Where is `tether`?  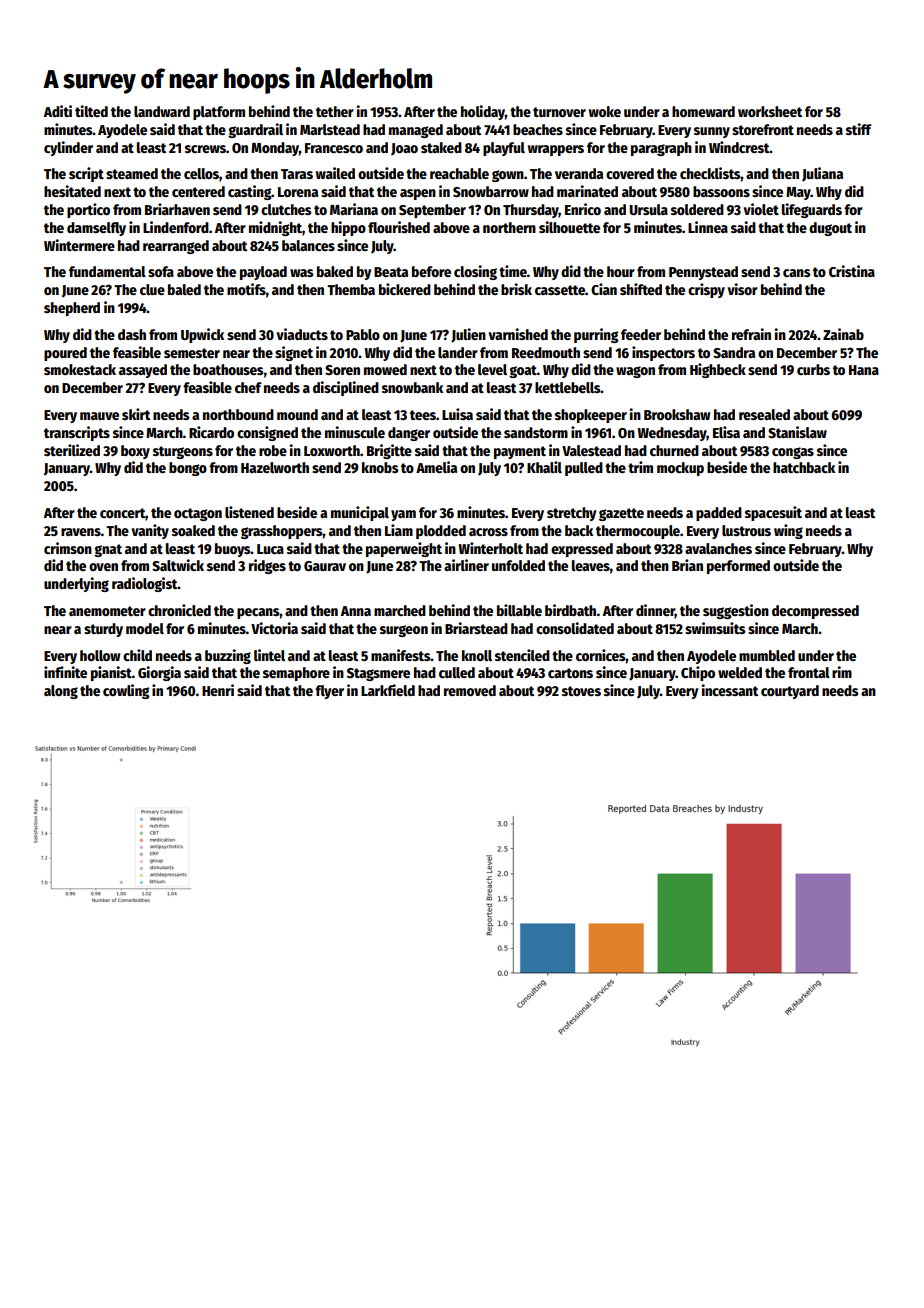 tether is located at coordinates (335, 111).
